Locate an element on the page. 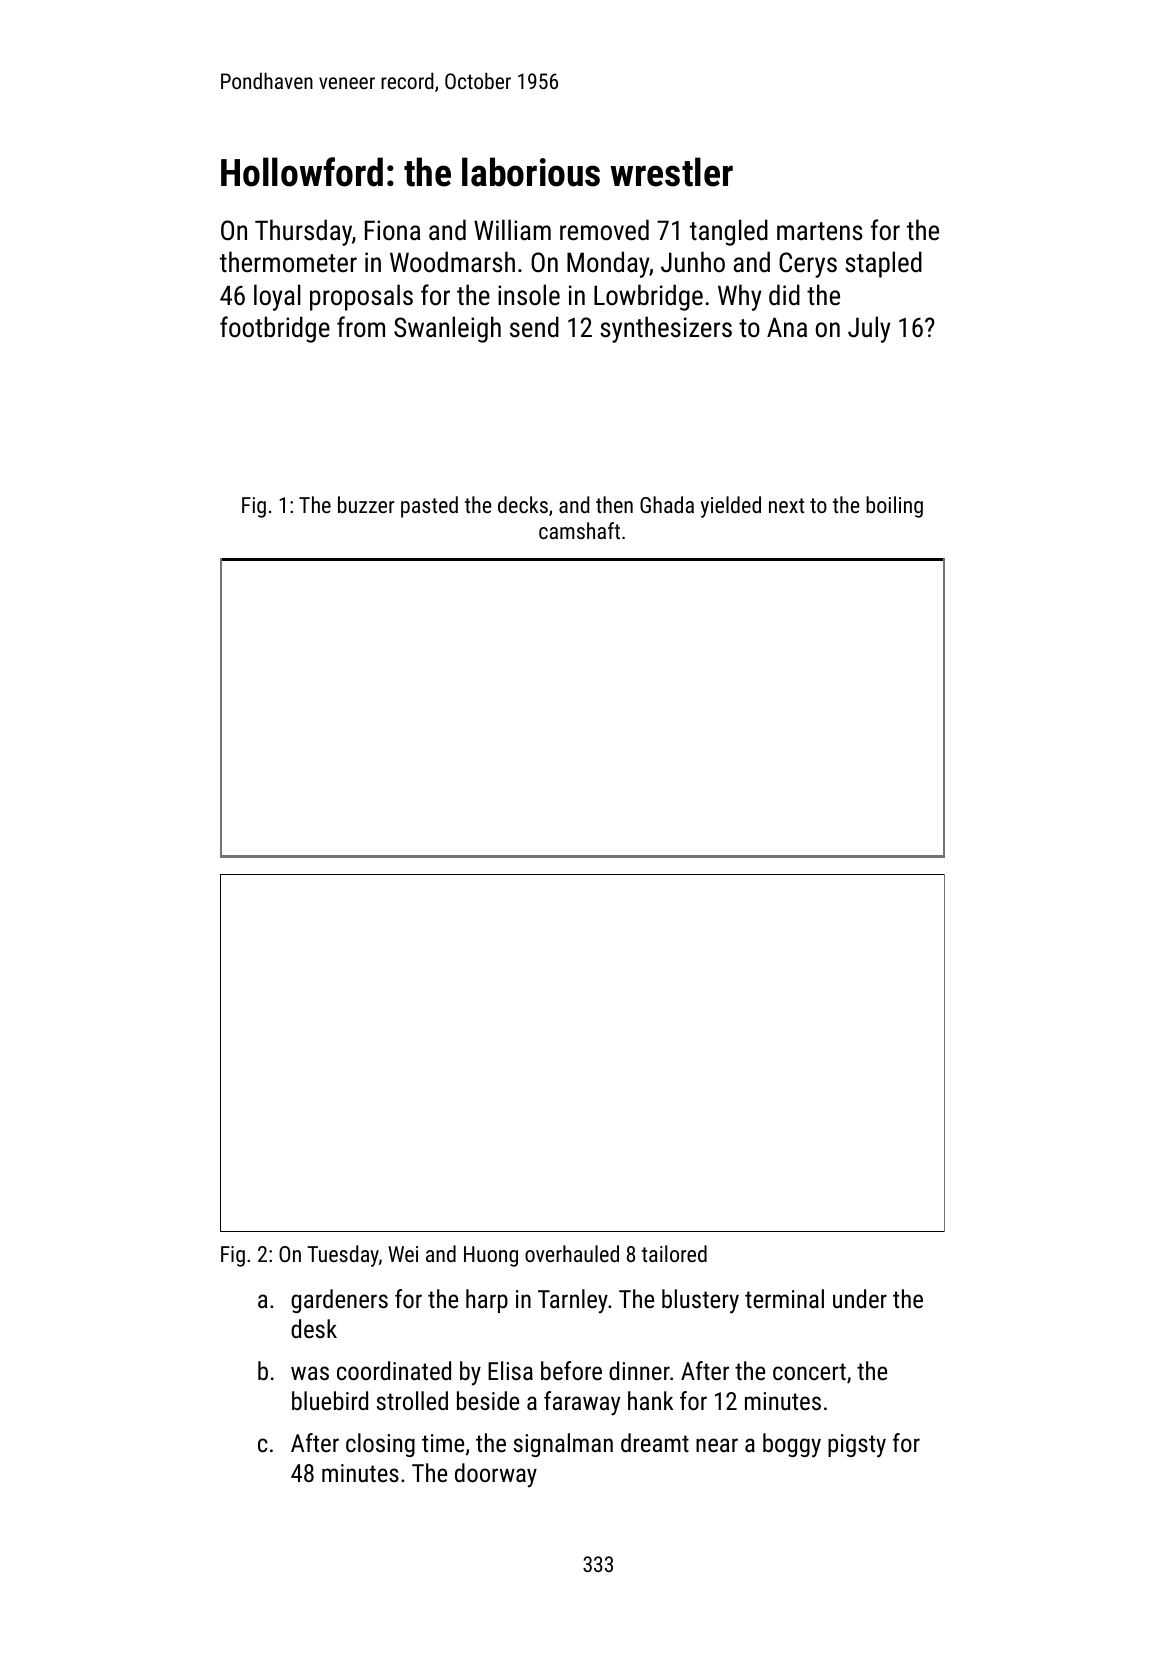  camshaft is located at coordinates (579, 530).
